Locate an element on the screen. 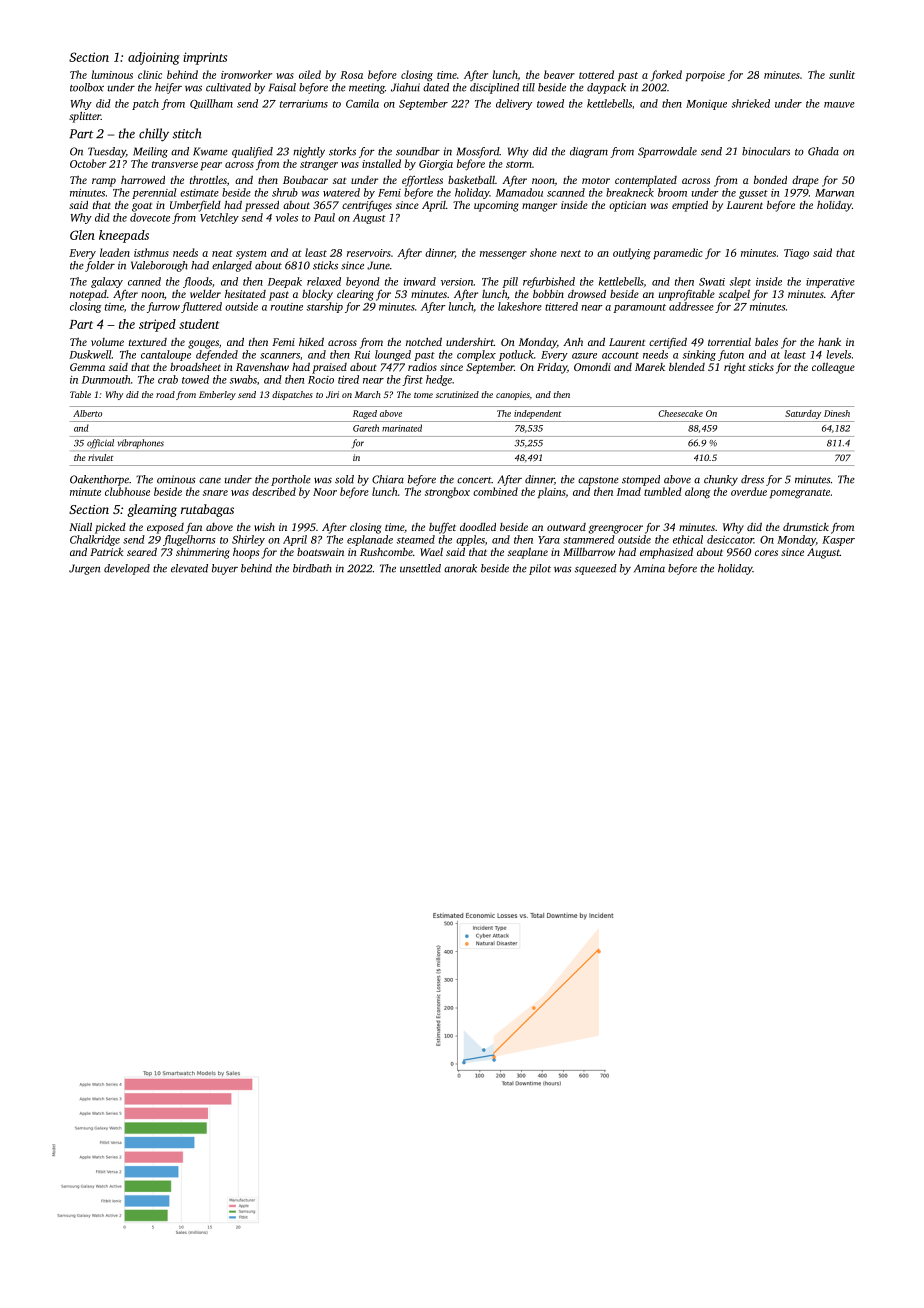 This screenshot has width=924, height=1308. Rosa is located at coordinates (351, 75).
